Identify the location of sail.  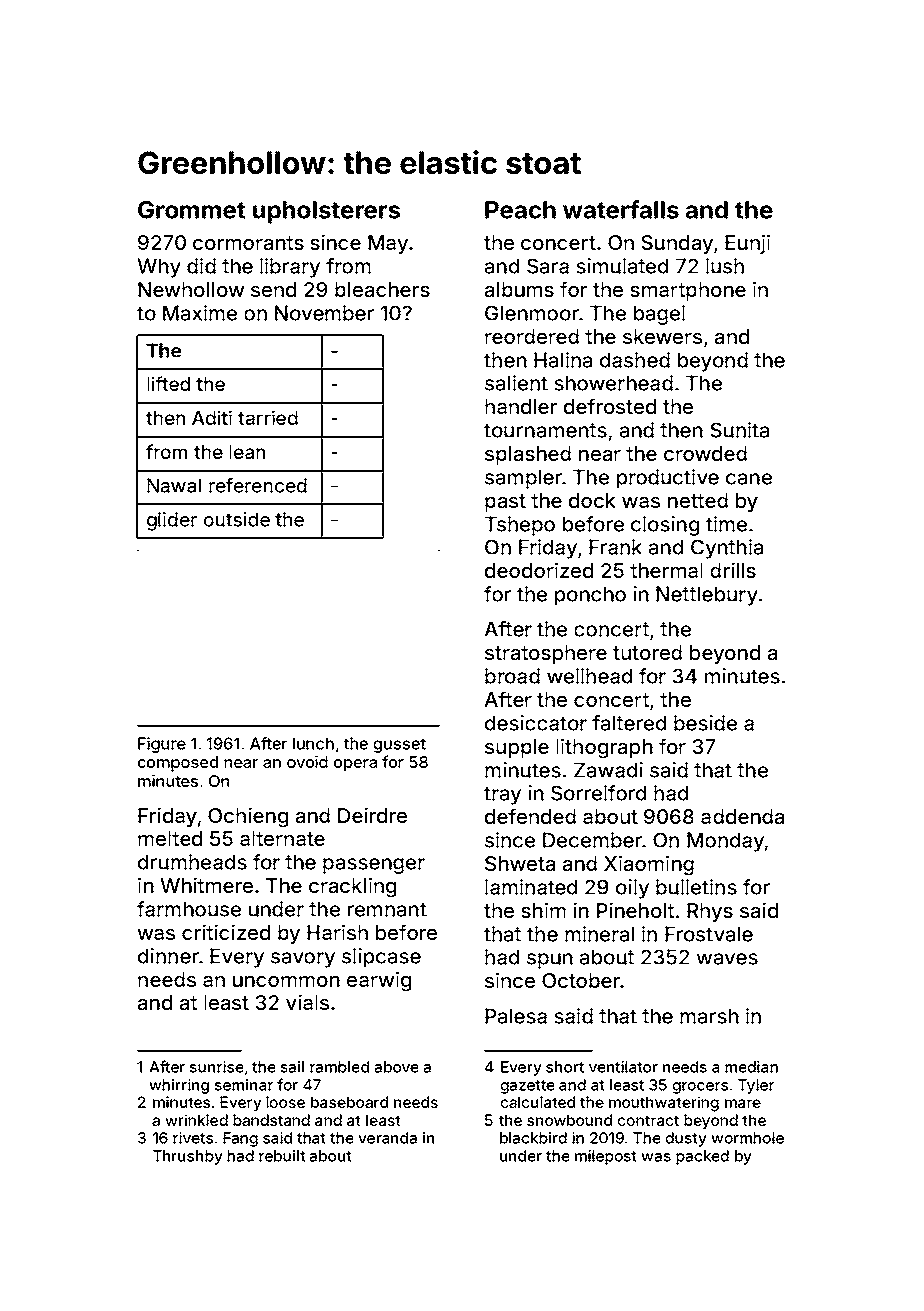
(292, 1067).
